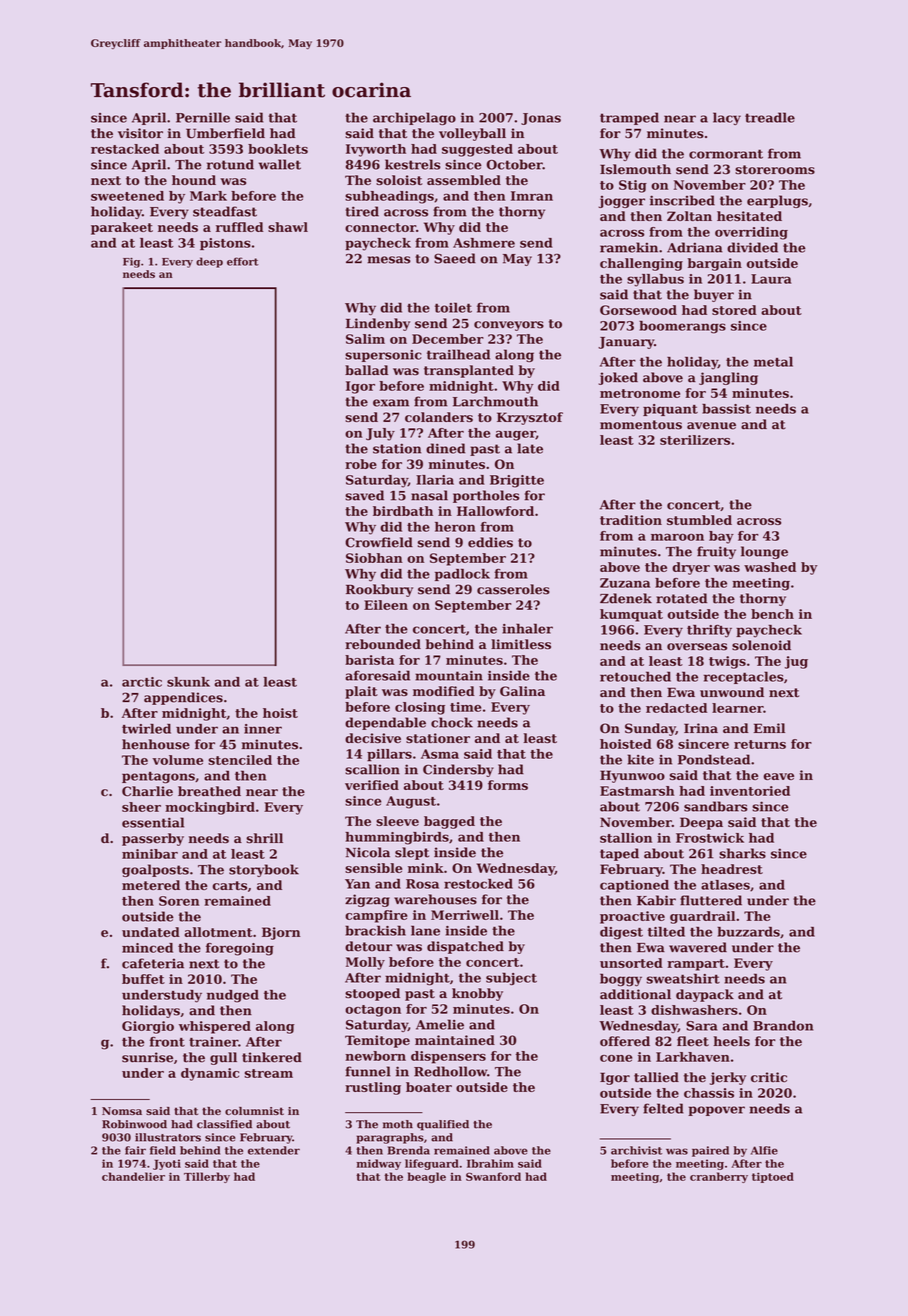 The height and width of the image is (1316, 908). Describe the element at coordinates (183, 698) in the image. I see `appendices` at that location.
